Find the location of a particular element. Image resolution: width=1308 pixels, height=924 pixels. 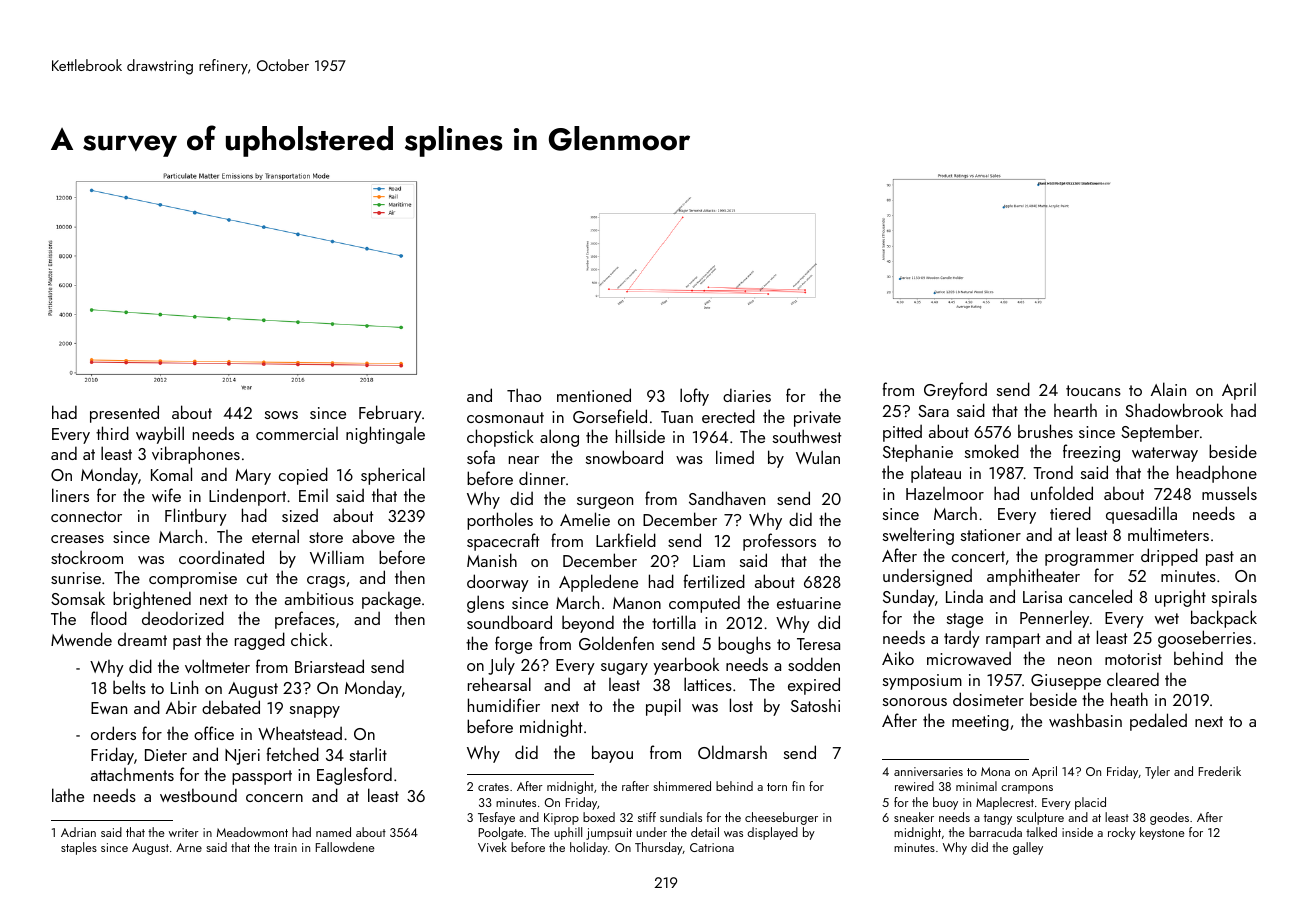

Thao is located at coordinates (524, 395).
